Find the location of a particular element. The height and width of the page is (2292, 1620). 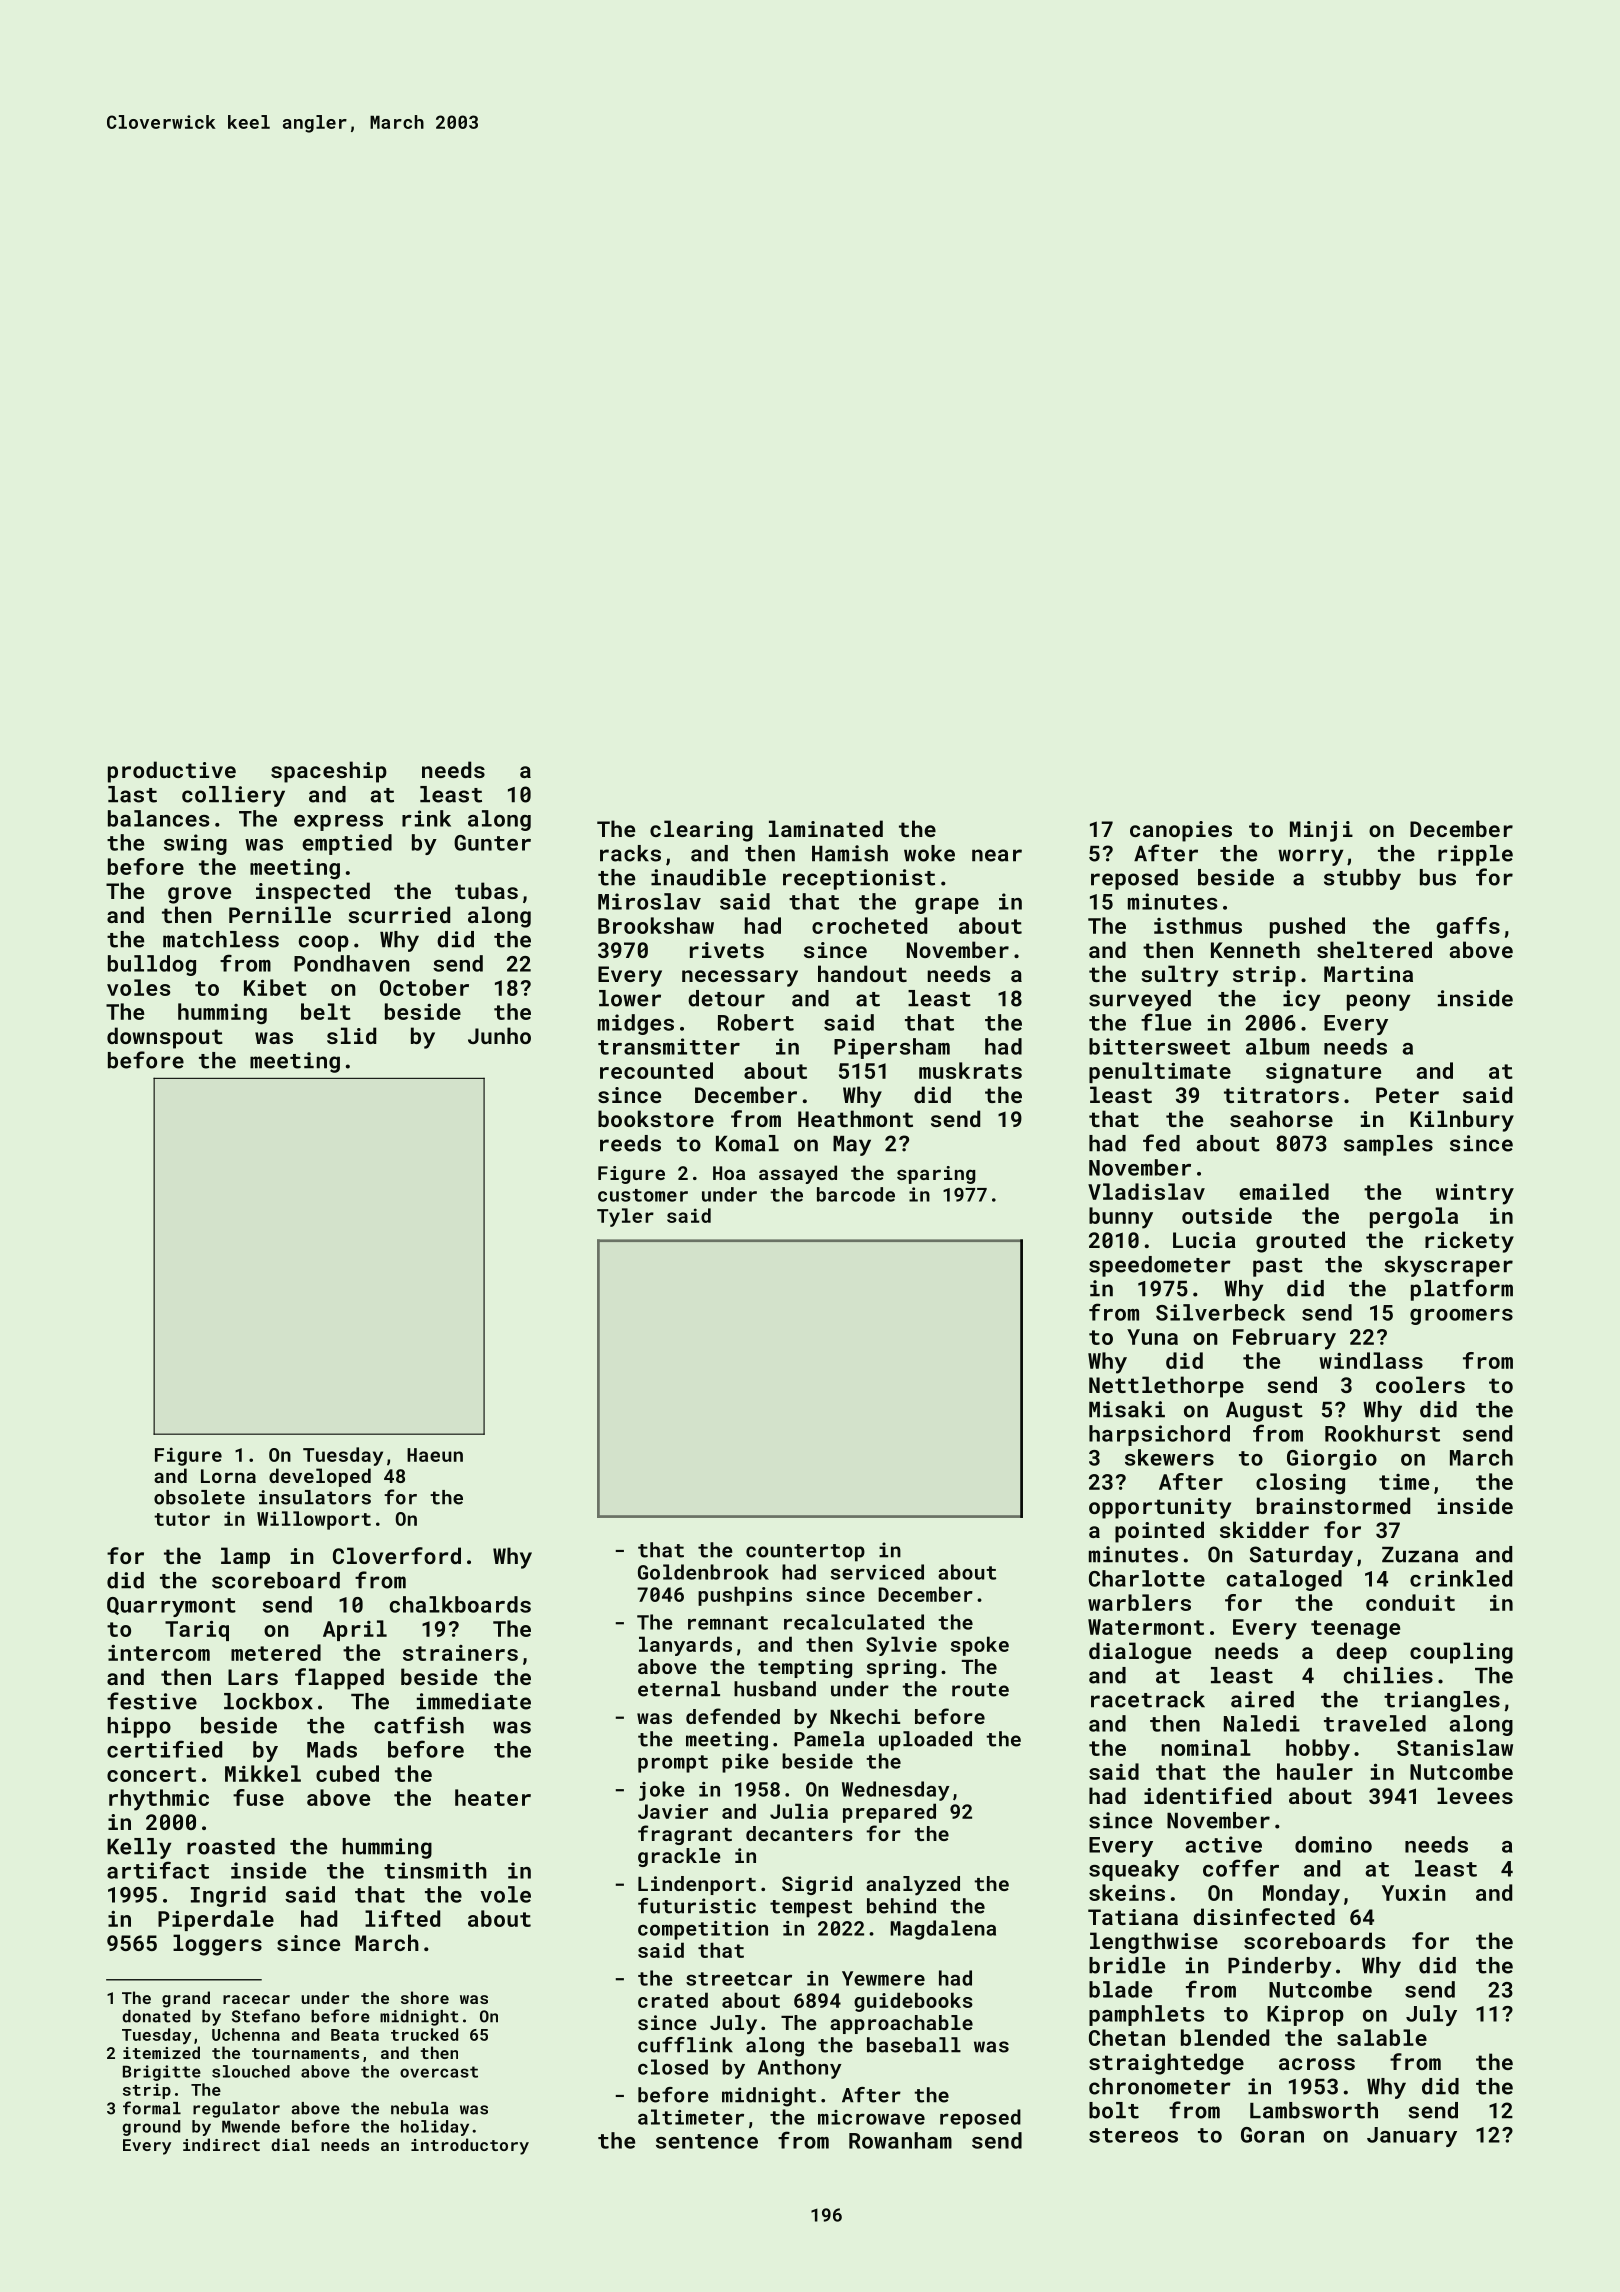

productive is located at coordinates (172, 772).
